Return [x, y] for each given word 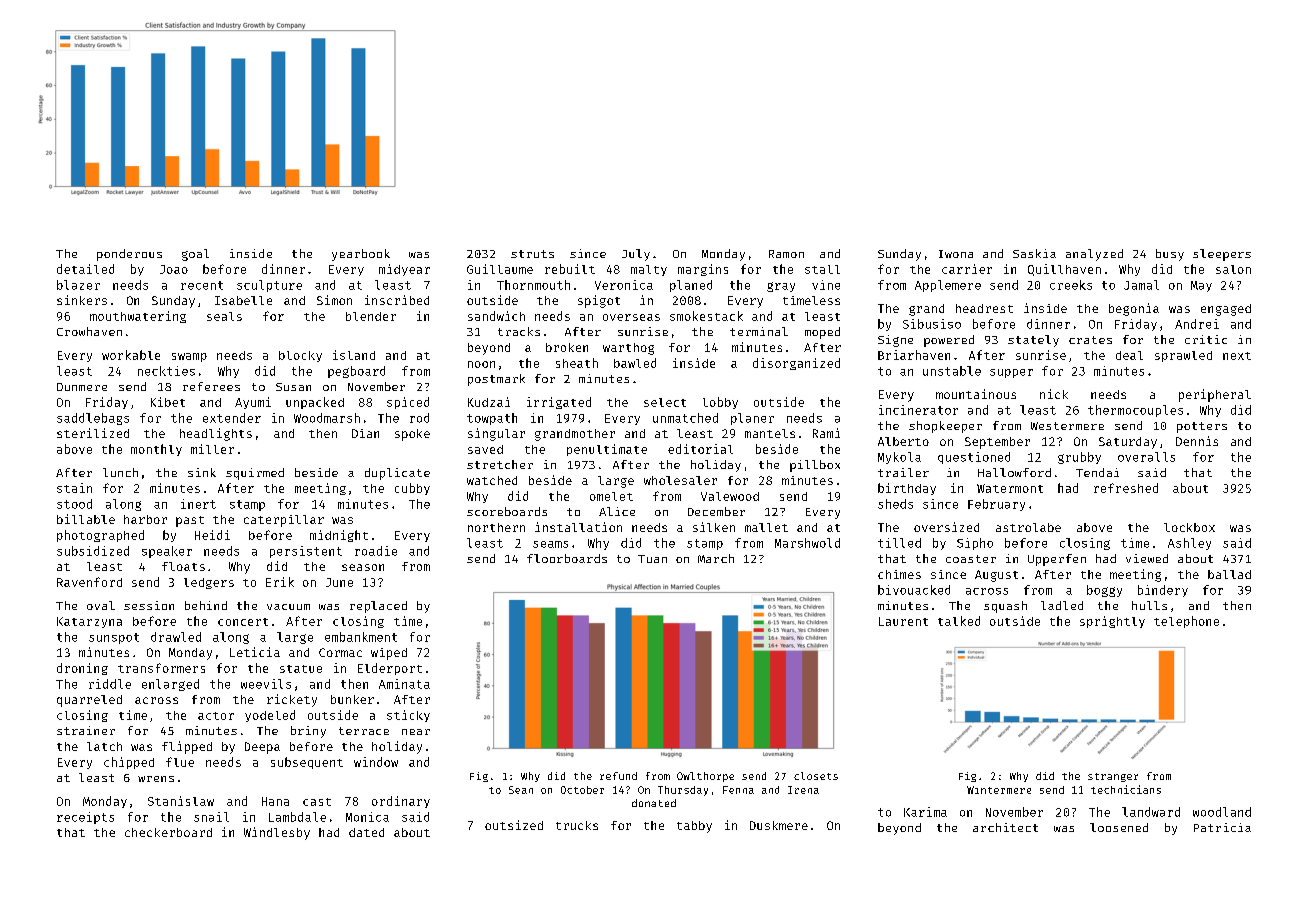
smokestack [706, 316]
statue [301, 669]
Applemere [948, 286]
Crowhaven [89, 331]
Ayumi [253, 403]
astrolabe [1028, 527]
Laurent [903, 621]
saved [485, 449]
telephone [1186, 622]
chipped [129, 763]
